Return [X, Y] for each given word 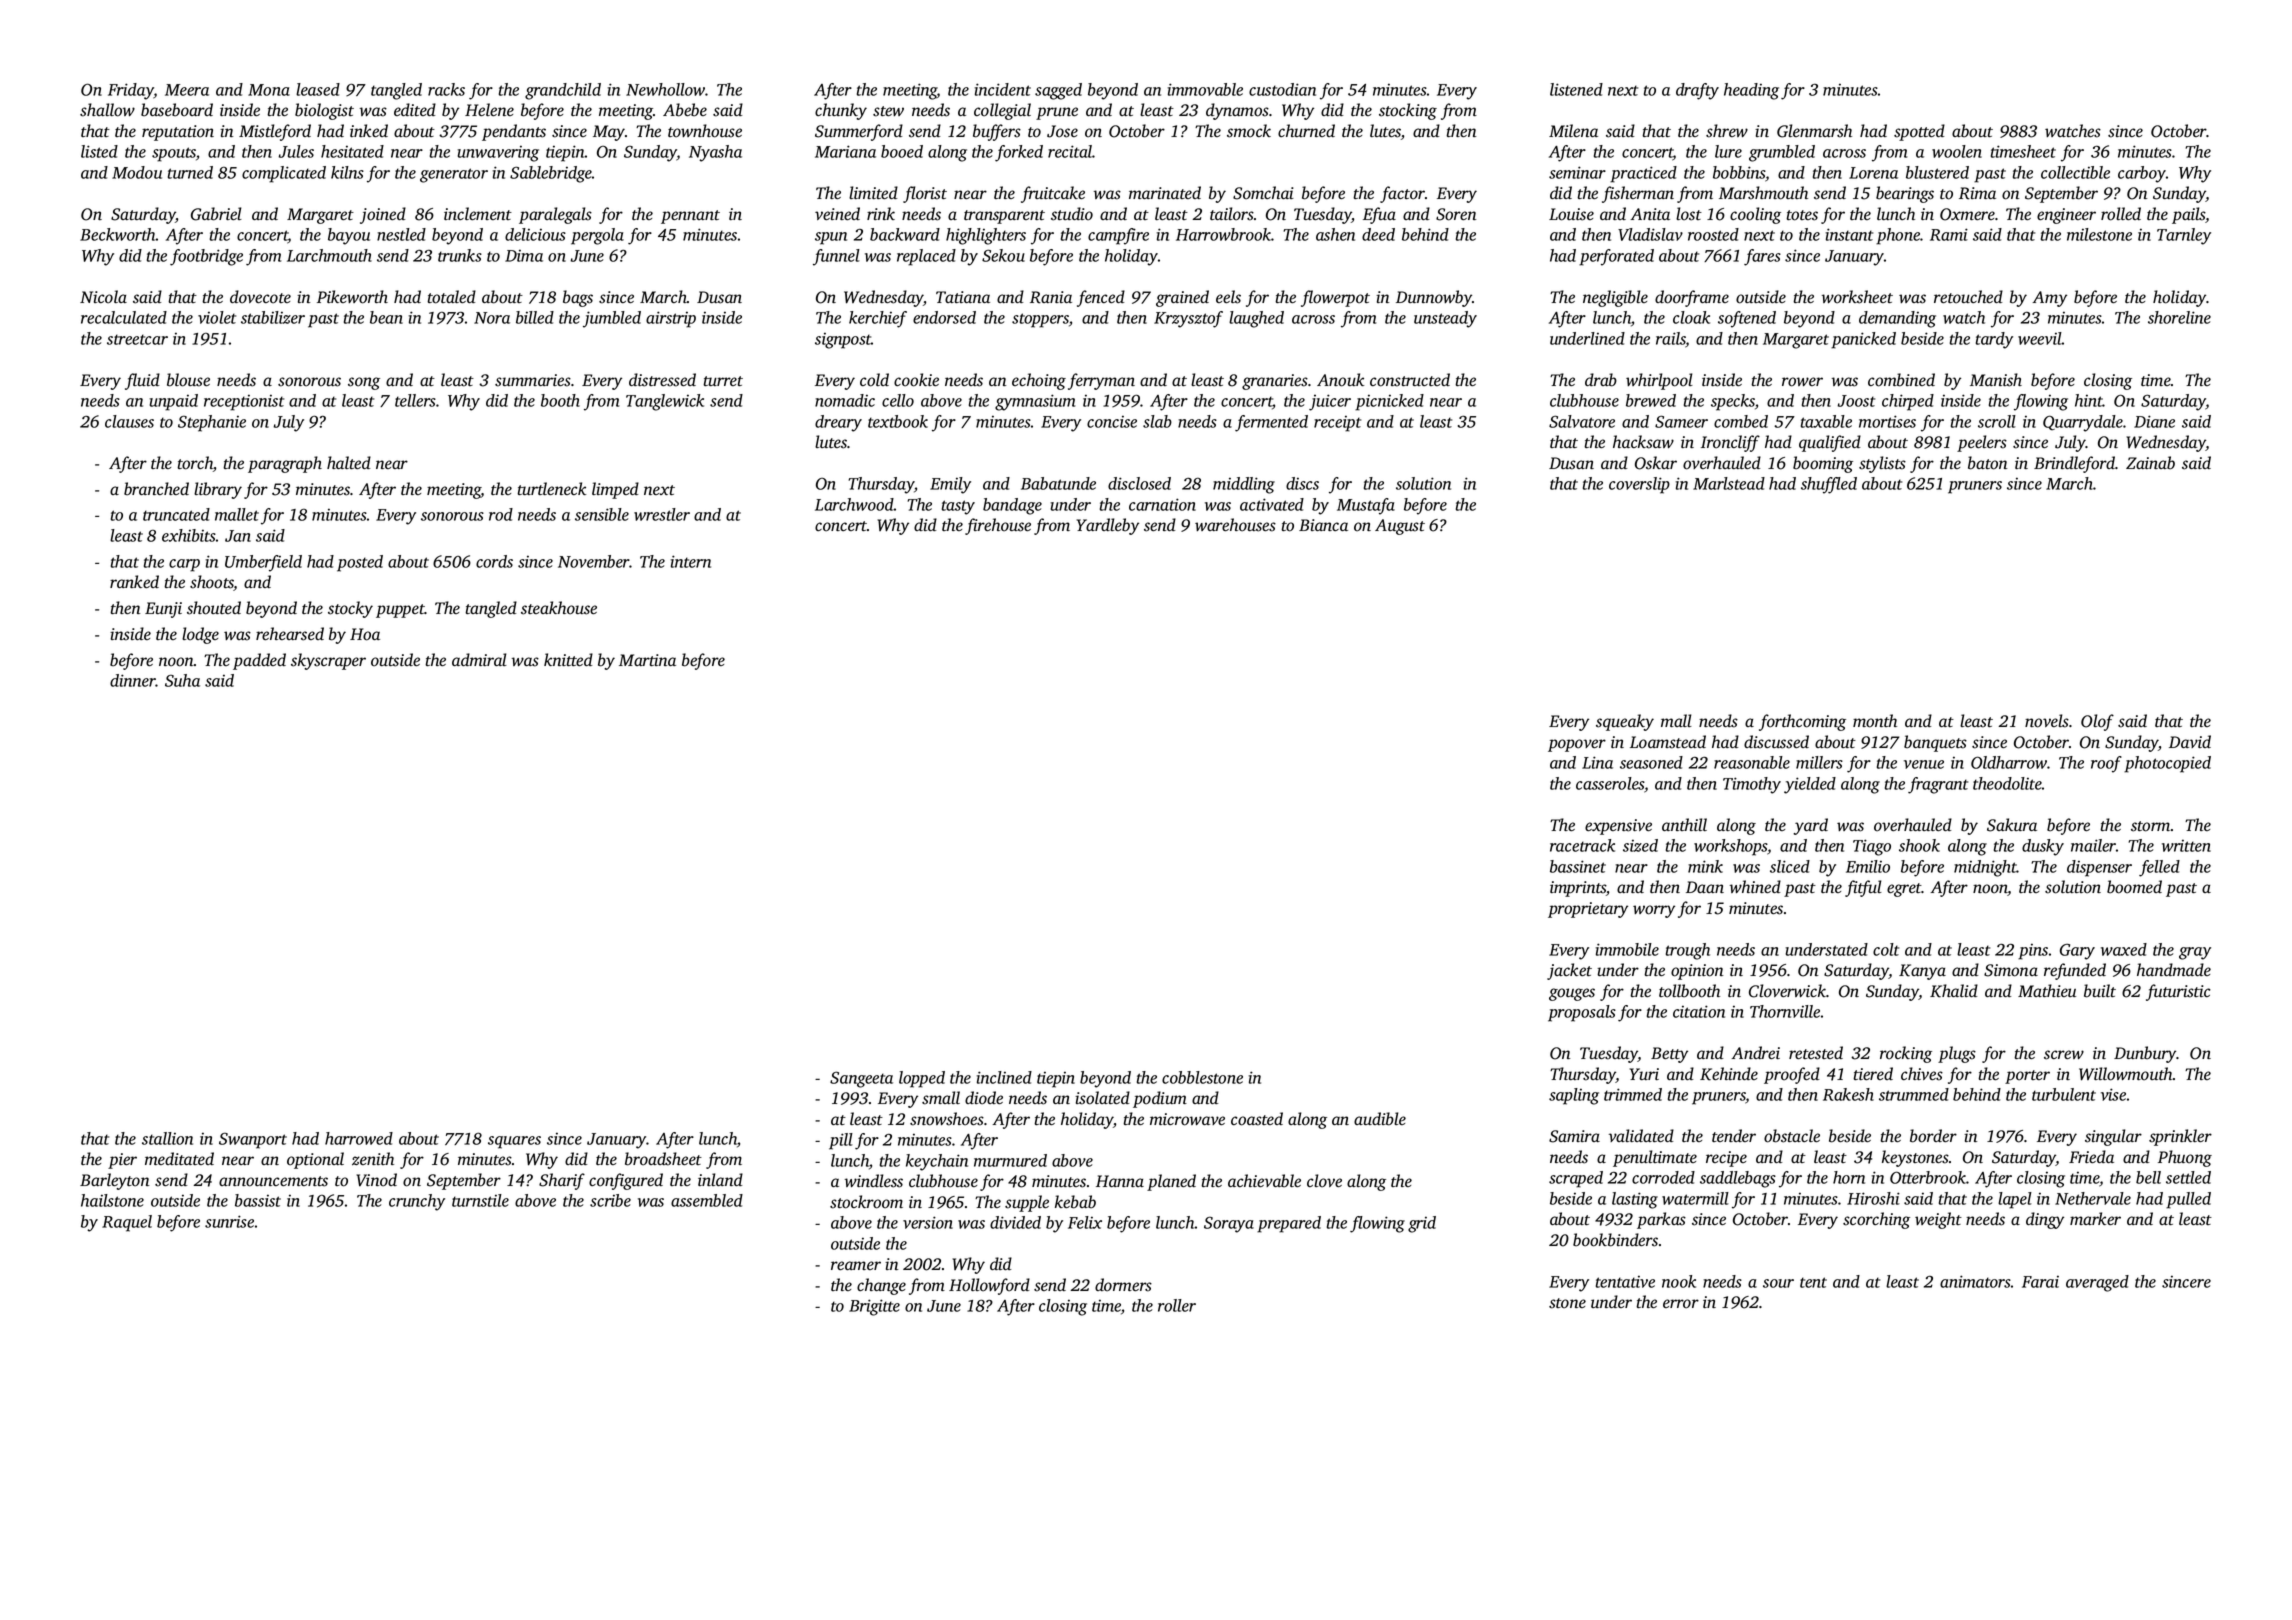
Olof [2097, 722]
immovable [1205, 89]
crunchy [417, 1202]
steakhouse [559, 608]
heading [1751, 91]
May [609, 133]
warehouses [1235, 525]
